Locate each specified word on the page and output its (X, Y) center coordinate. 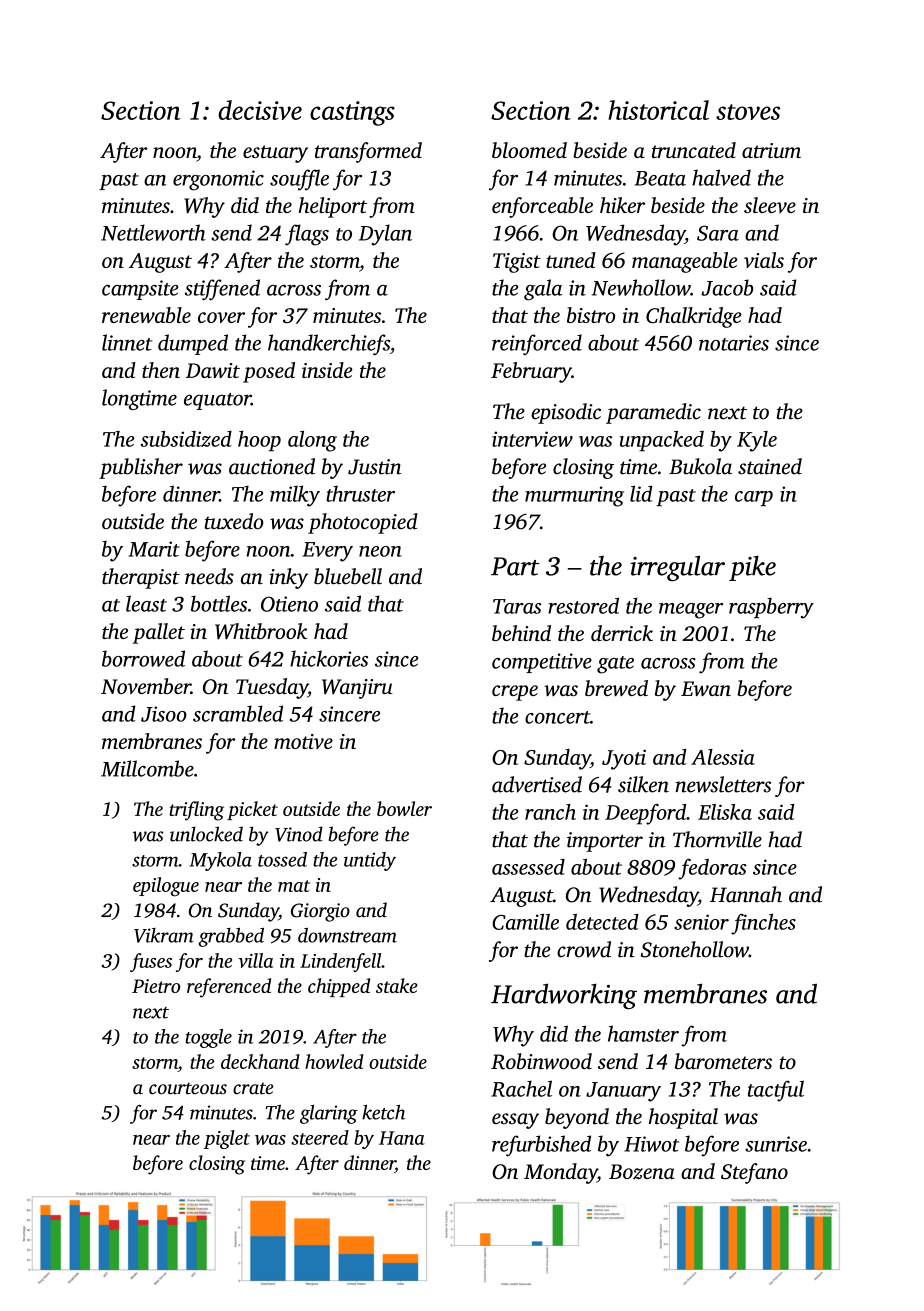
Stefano (754, 1173)
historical (658, 110)
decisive (260, 110)
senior (701, 922)
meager (691, 611)
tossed (282, 859)
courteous (188, 1088)
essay (515, 1121)
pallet (159, 633)
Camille (525, 922)
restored (583, 605)
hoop (259, 441)
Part (515, 566)
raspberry (771, 608)
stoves (748, 112)
